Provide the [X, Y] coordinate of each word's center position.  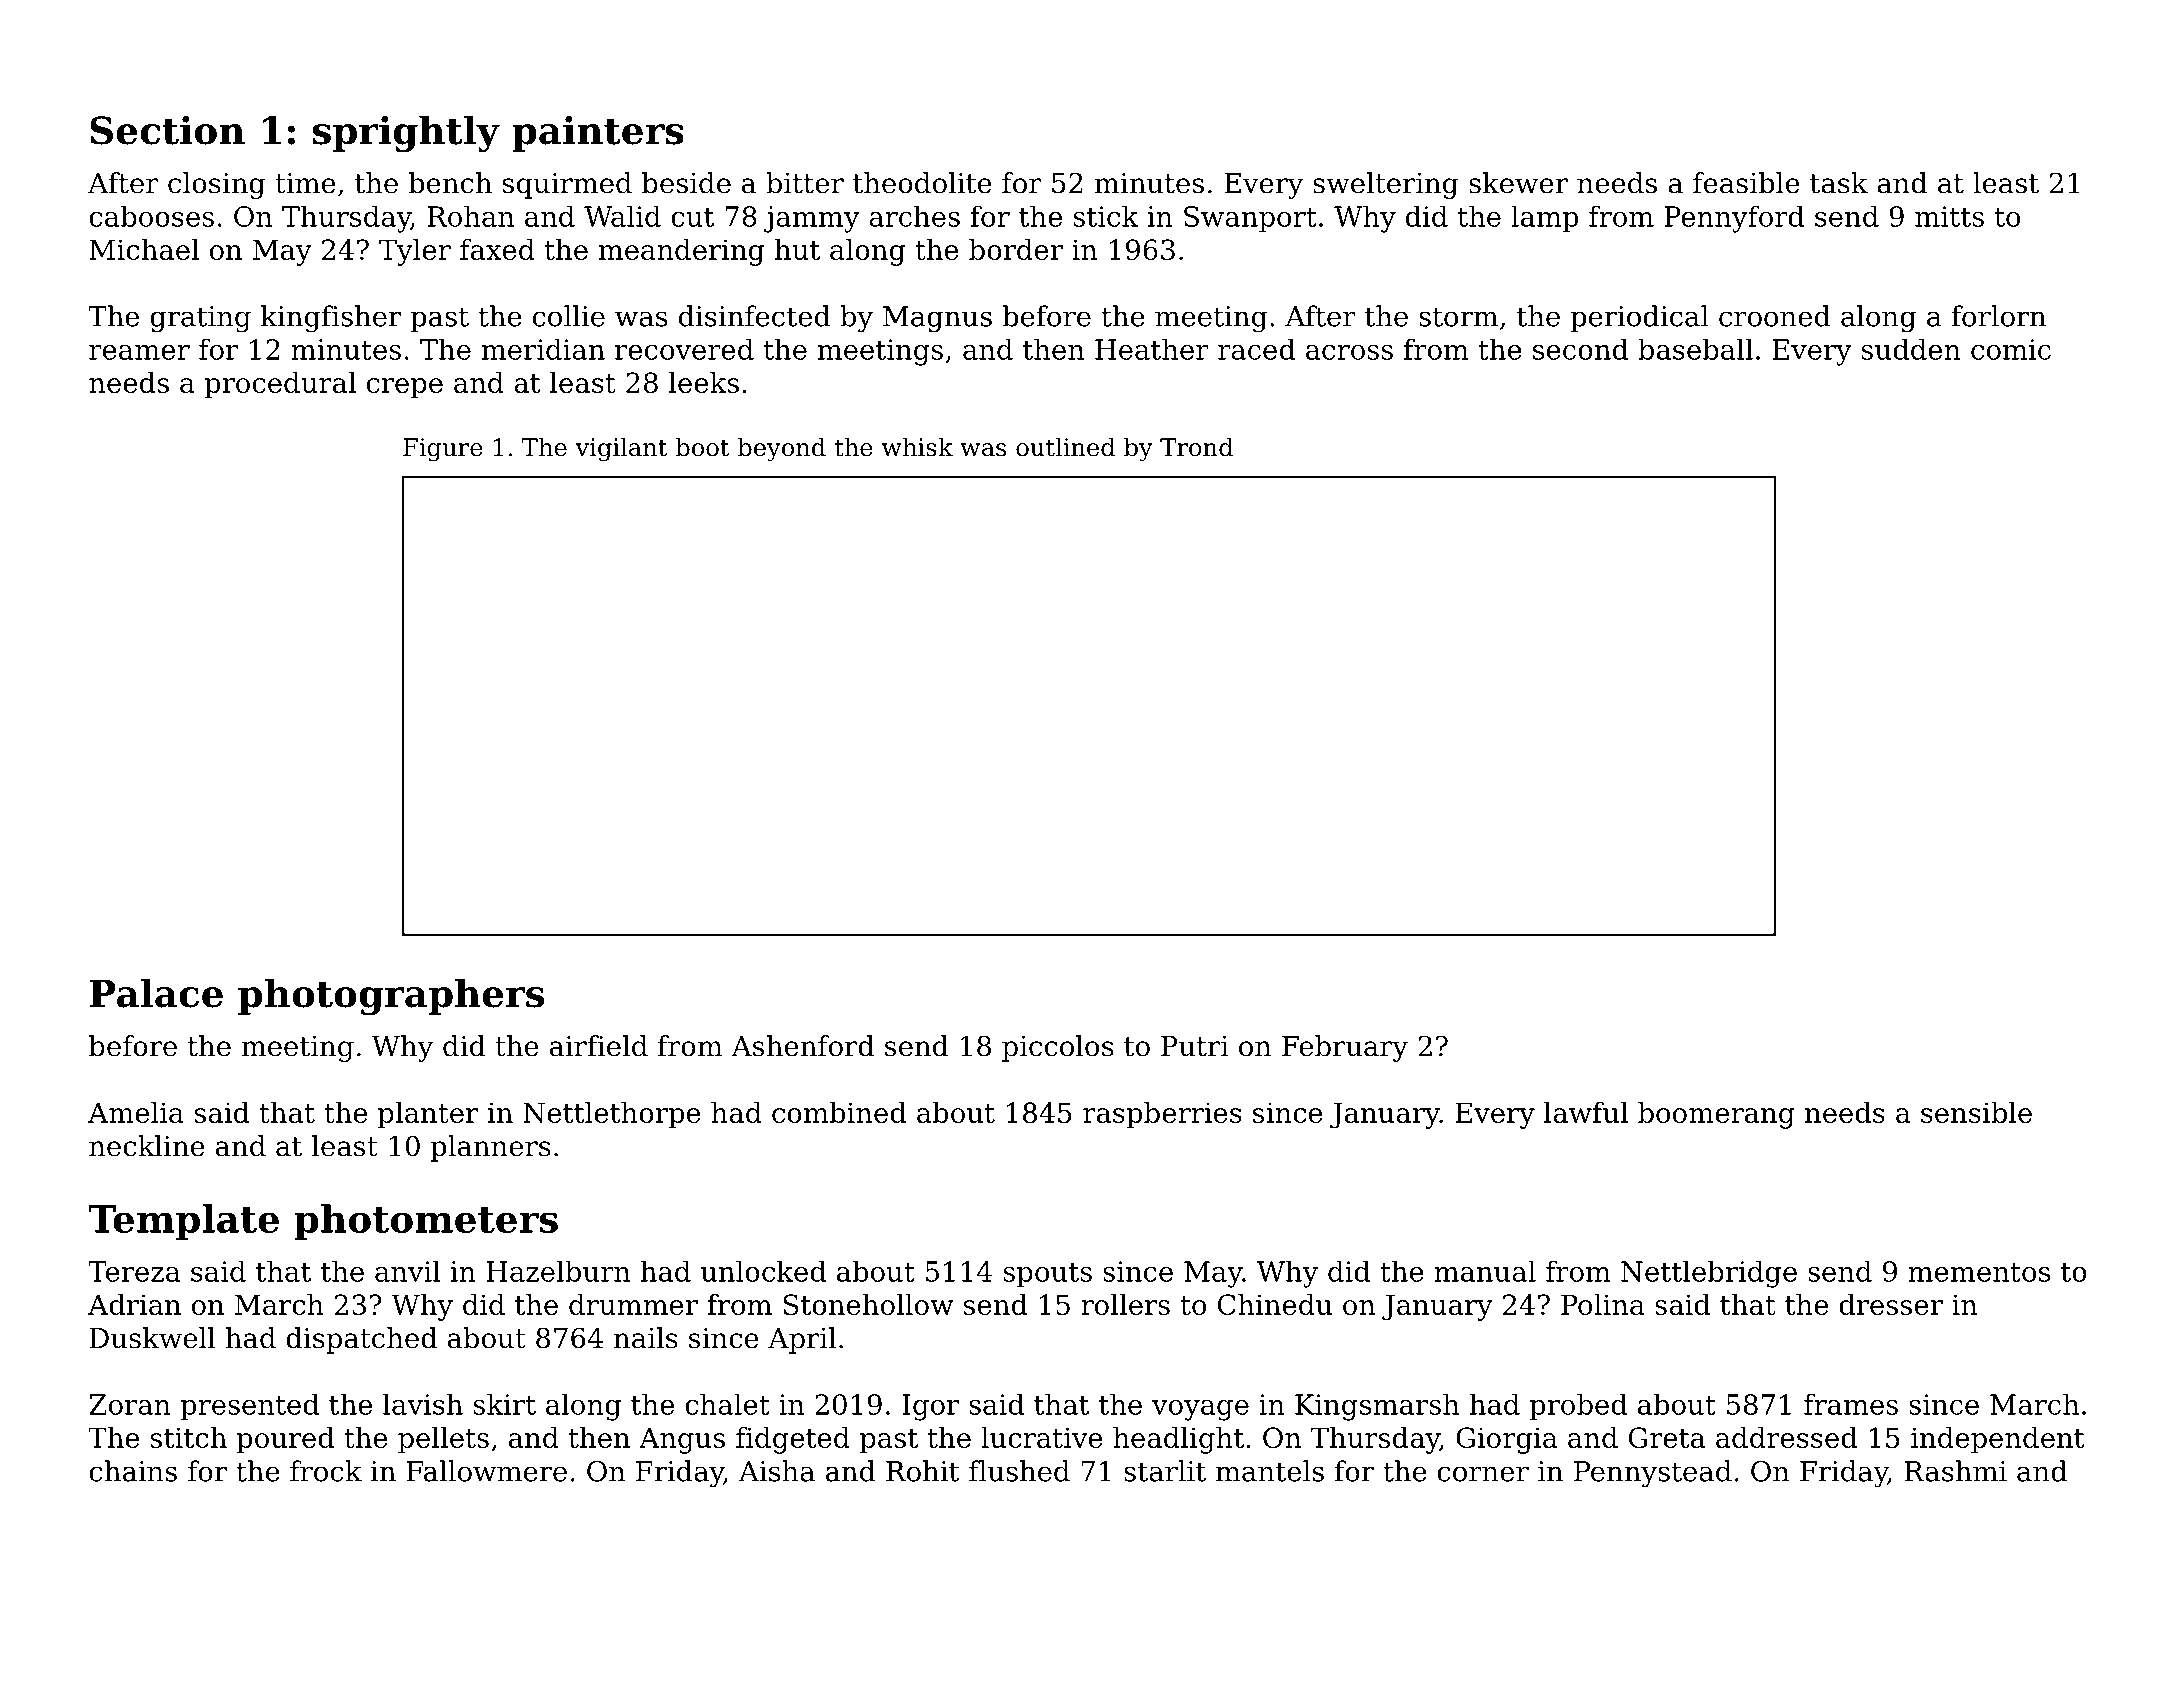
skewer [1518, 183]
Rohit [923, 1471]
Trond [1196, 447]
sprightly [406, 134]
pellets [443, 1440]
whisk [917, 447]
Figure [443, 450]
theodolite [922, 183]
